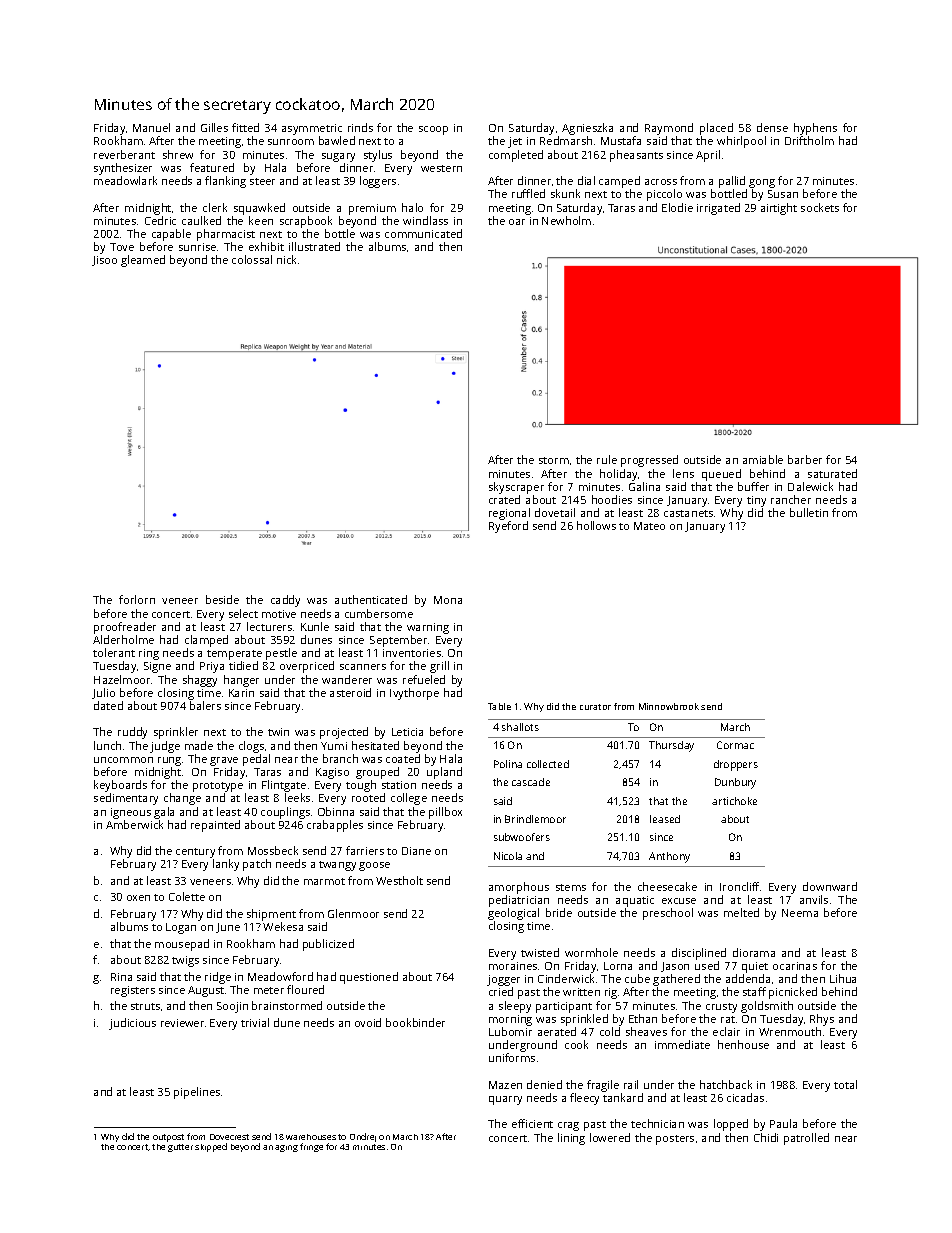 The image size is (952, 1233). What do you see at coordinates (132, 1024) in the document?
I see `judicious` at bounding box center [132, 1024].
